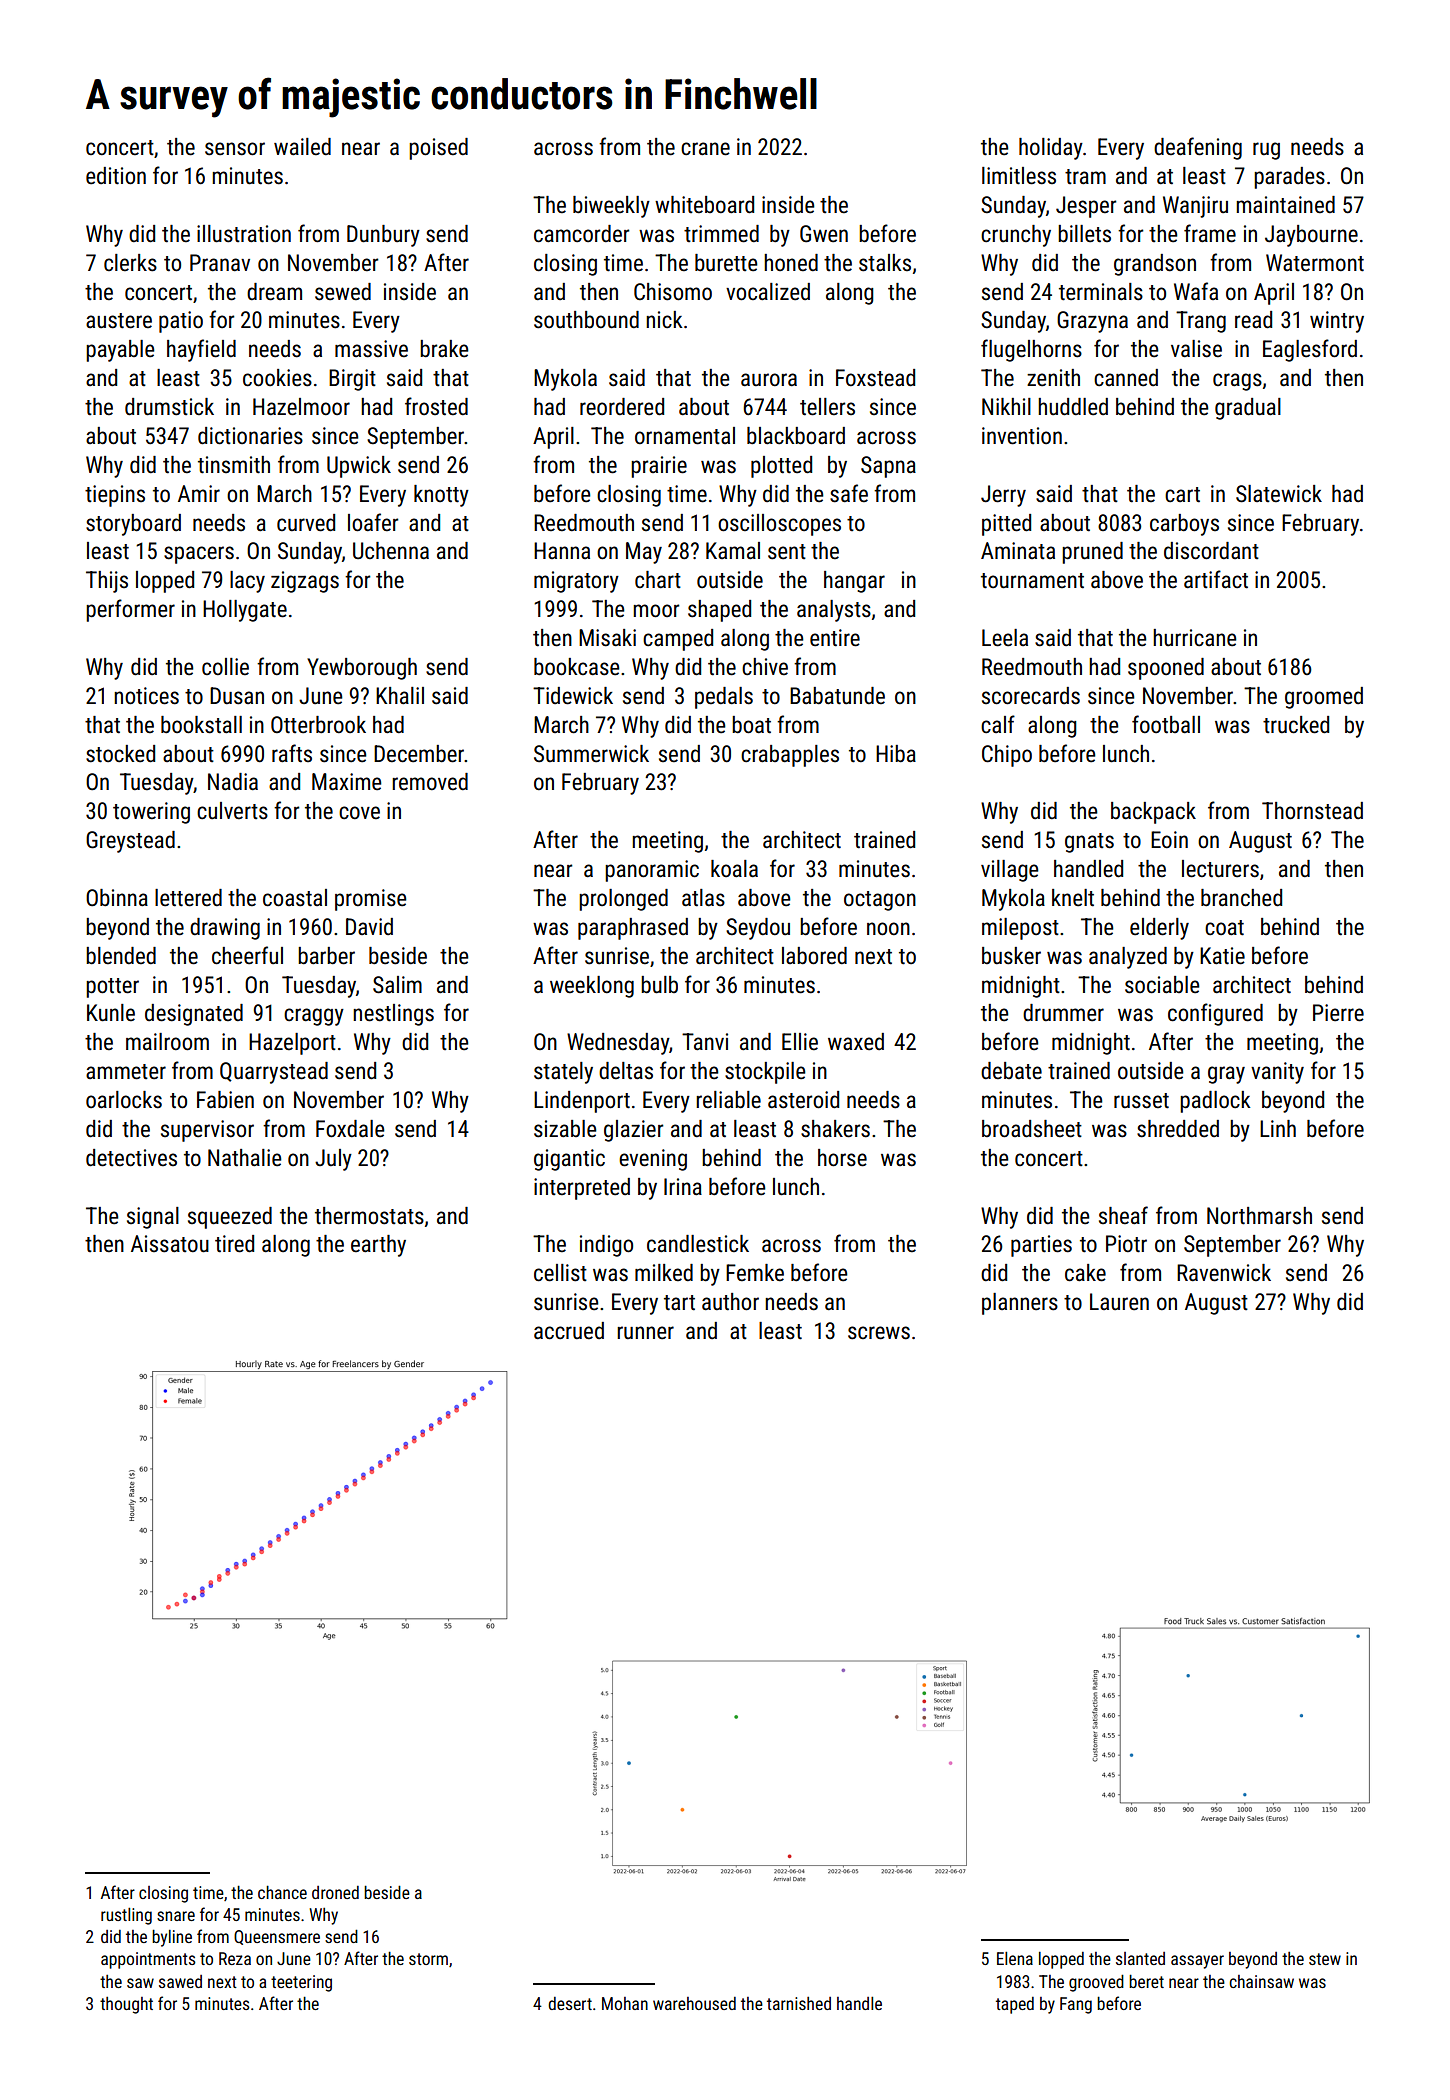 The width and height of the image is (1450, 2100). What do you see at coordinates (854, 582) in the image?
I see `hangar` at bounding box center [854, 582].
